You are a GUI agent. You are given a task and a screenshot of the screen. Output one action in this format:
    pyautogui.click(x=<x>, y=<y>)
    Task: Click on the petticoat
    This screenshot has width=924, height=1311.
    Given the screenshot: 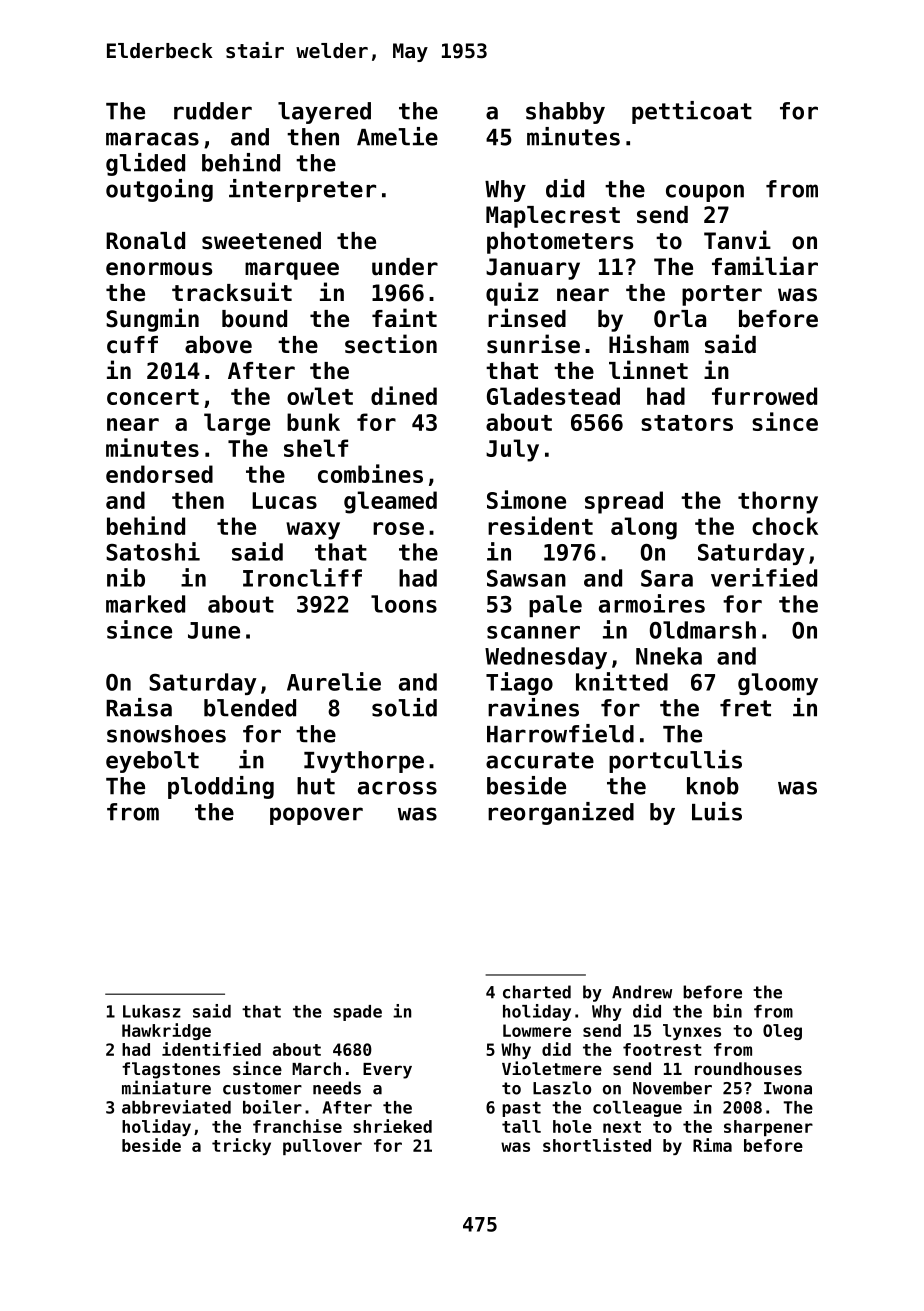 What is the action you would take?
    pyautogui.click(x=692, y=112)
